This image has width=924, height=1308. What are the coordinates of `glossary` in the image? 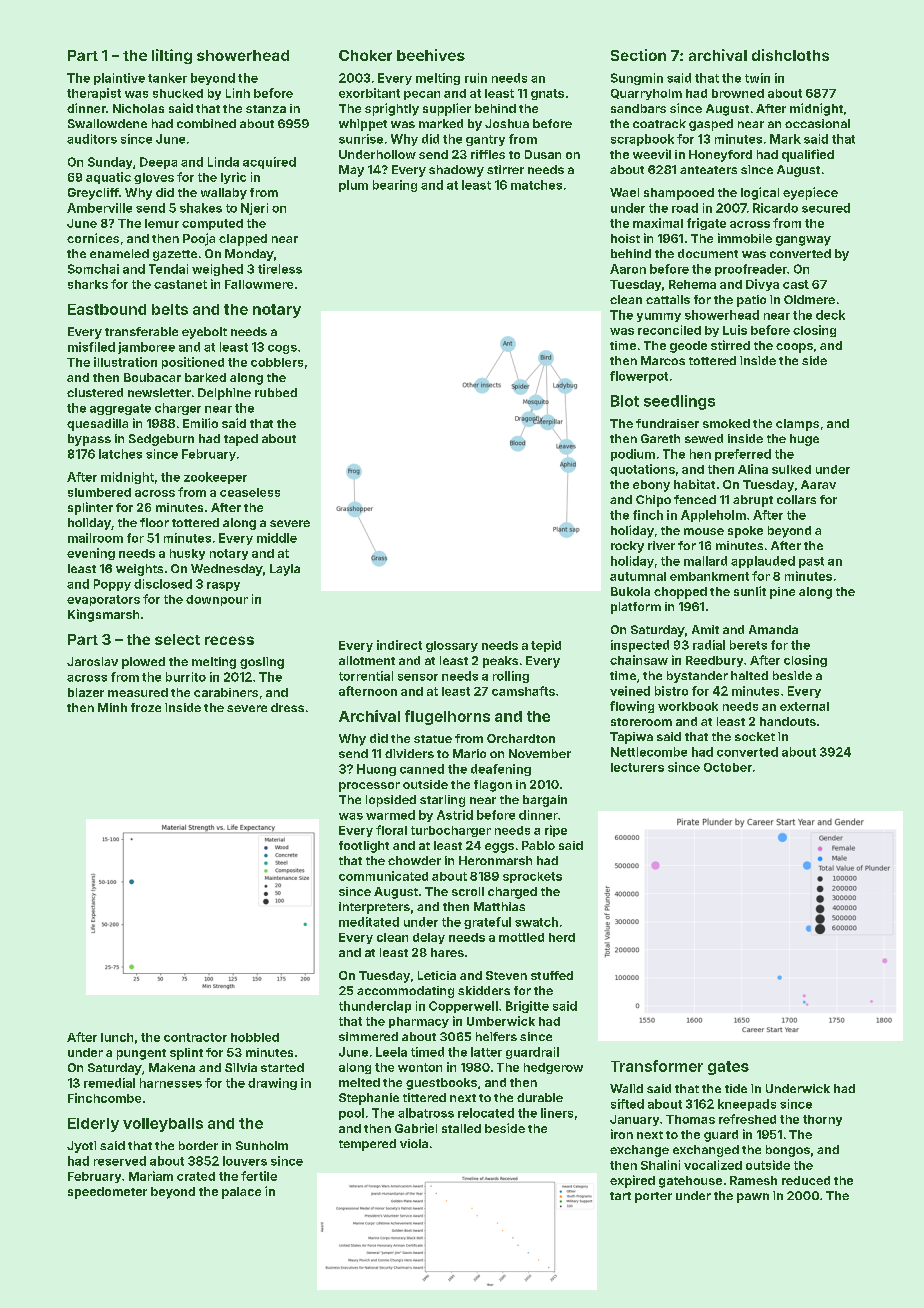 It's located at (452, 646).
